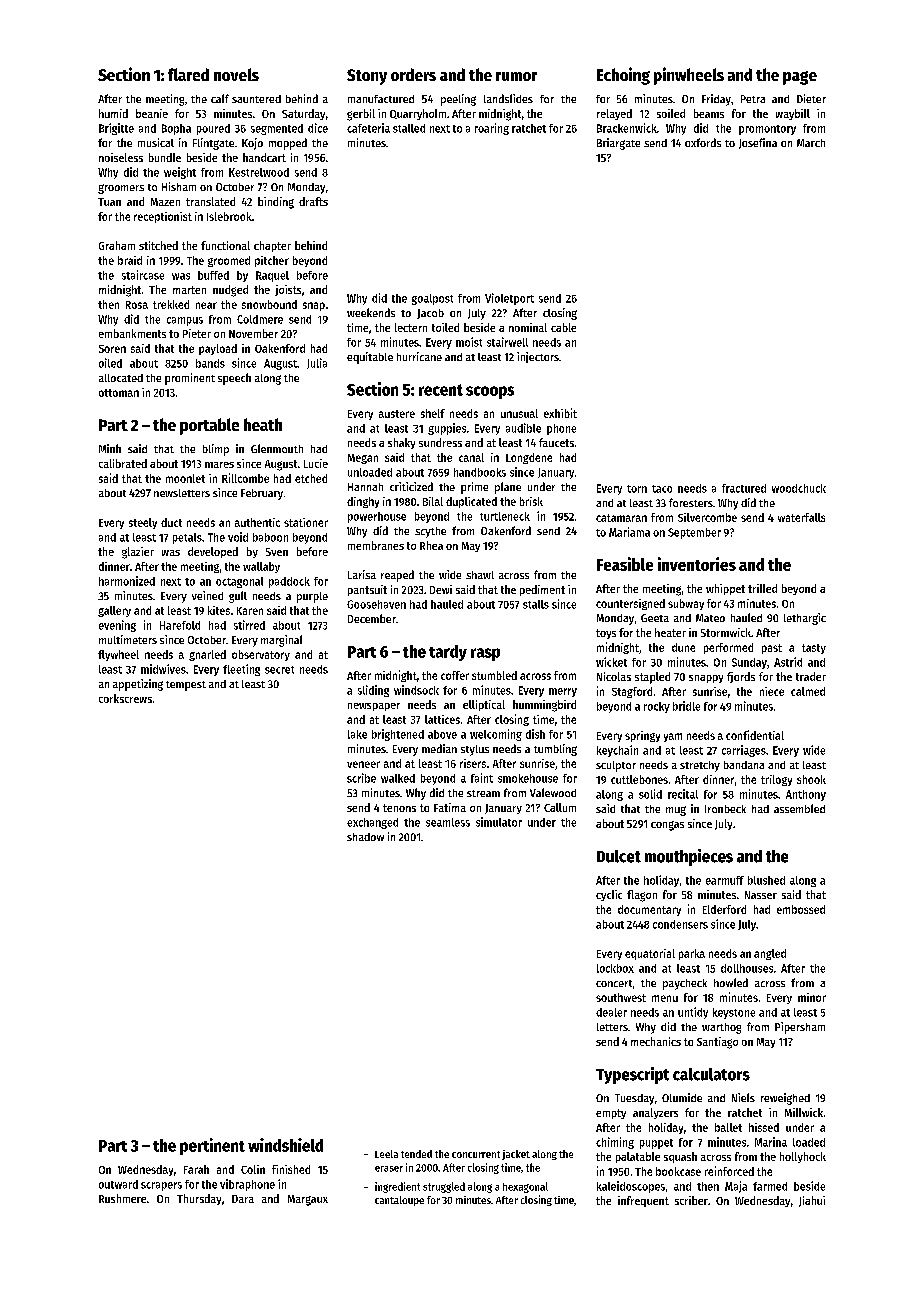  I want to click on harmonized, so click(127, 581).
